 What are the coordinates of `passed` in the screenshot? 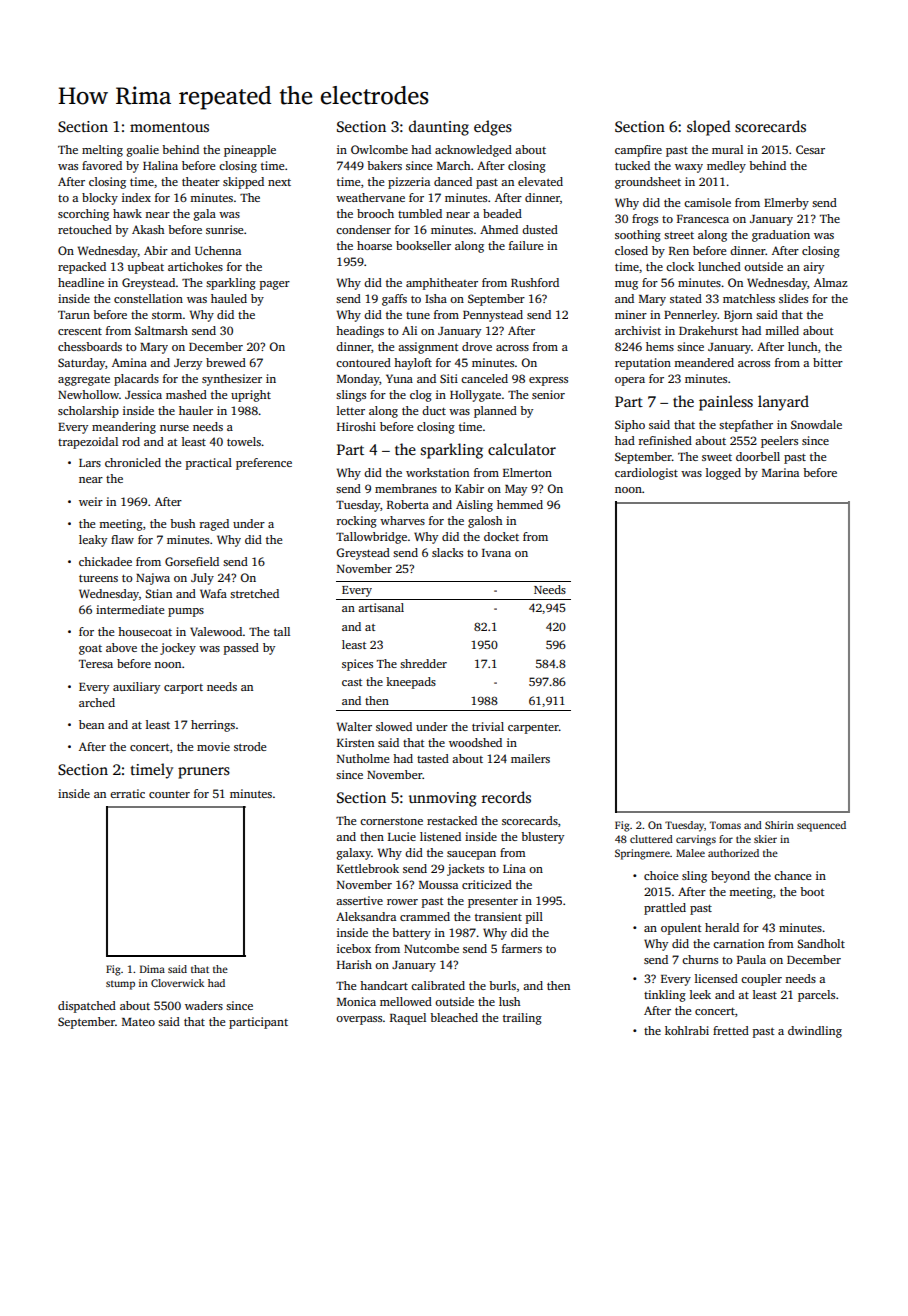 It's located at (241, 649).
